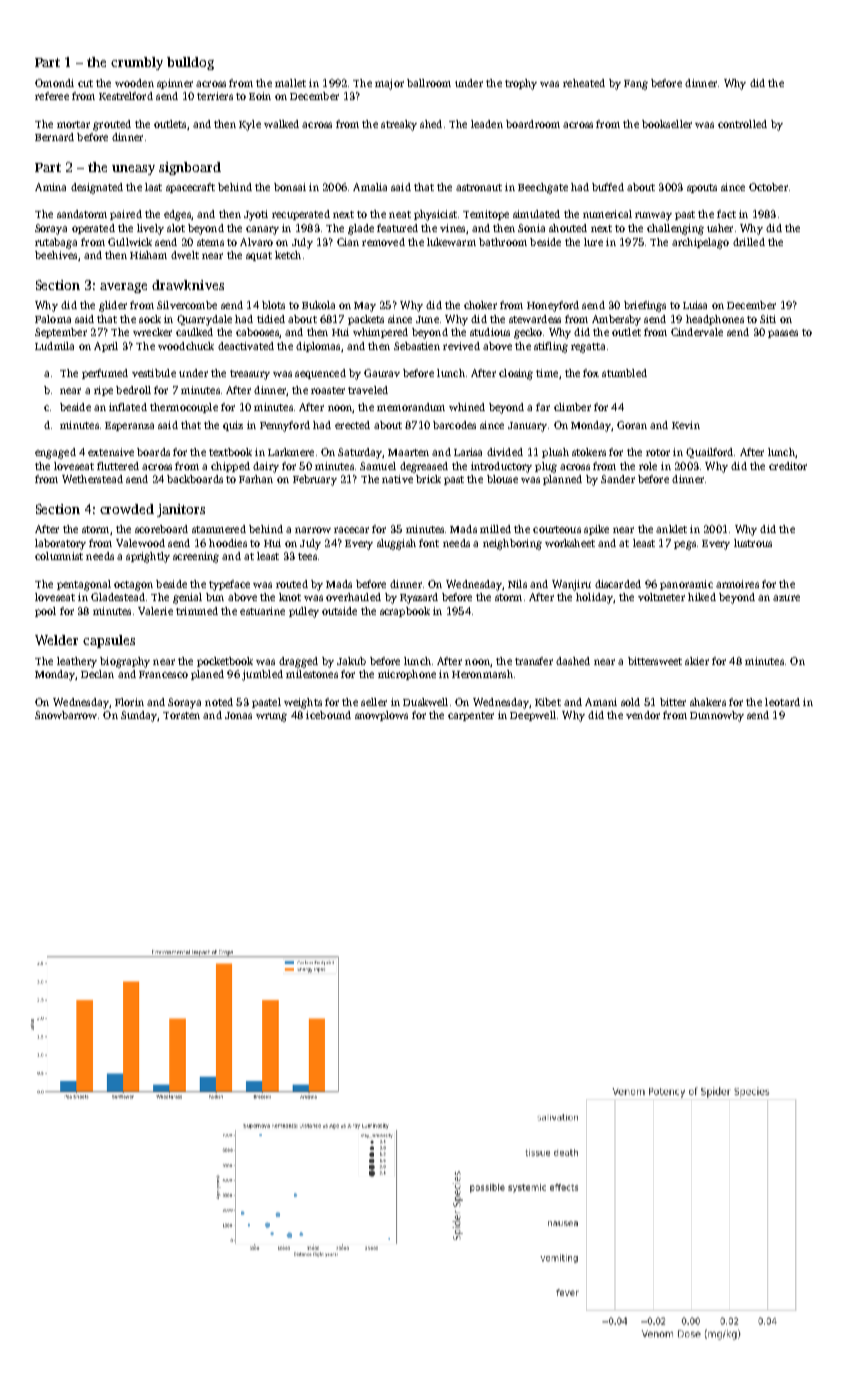  What do you see at coordinates (125, 662) in the screenshot?
I see `biography` at bounding box center [125, 662].
